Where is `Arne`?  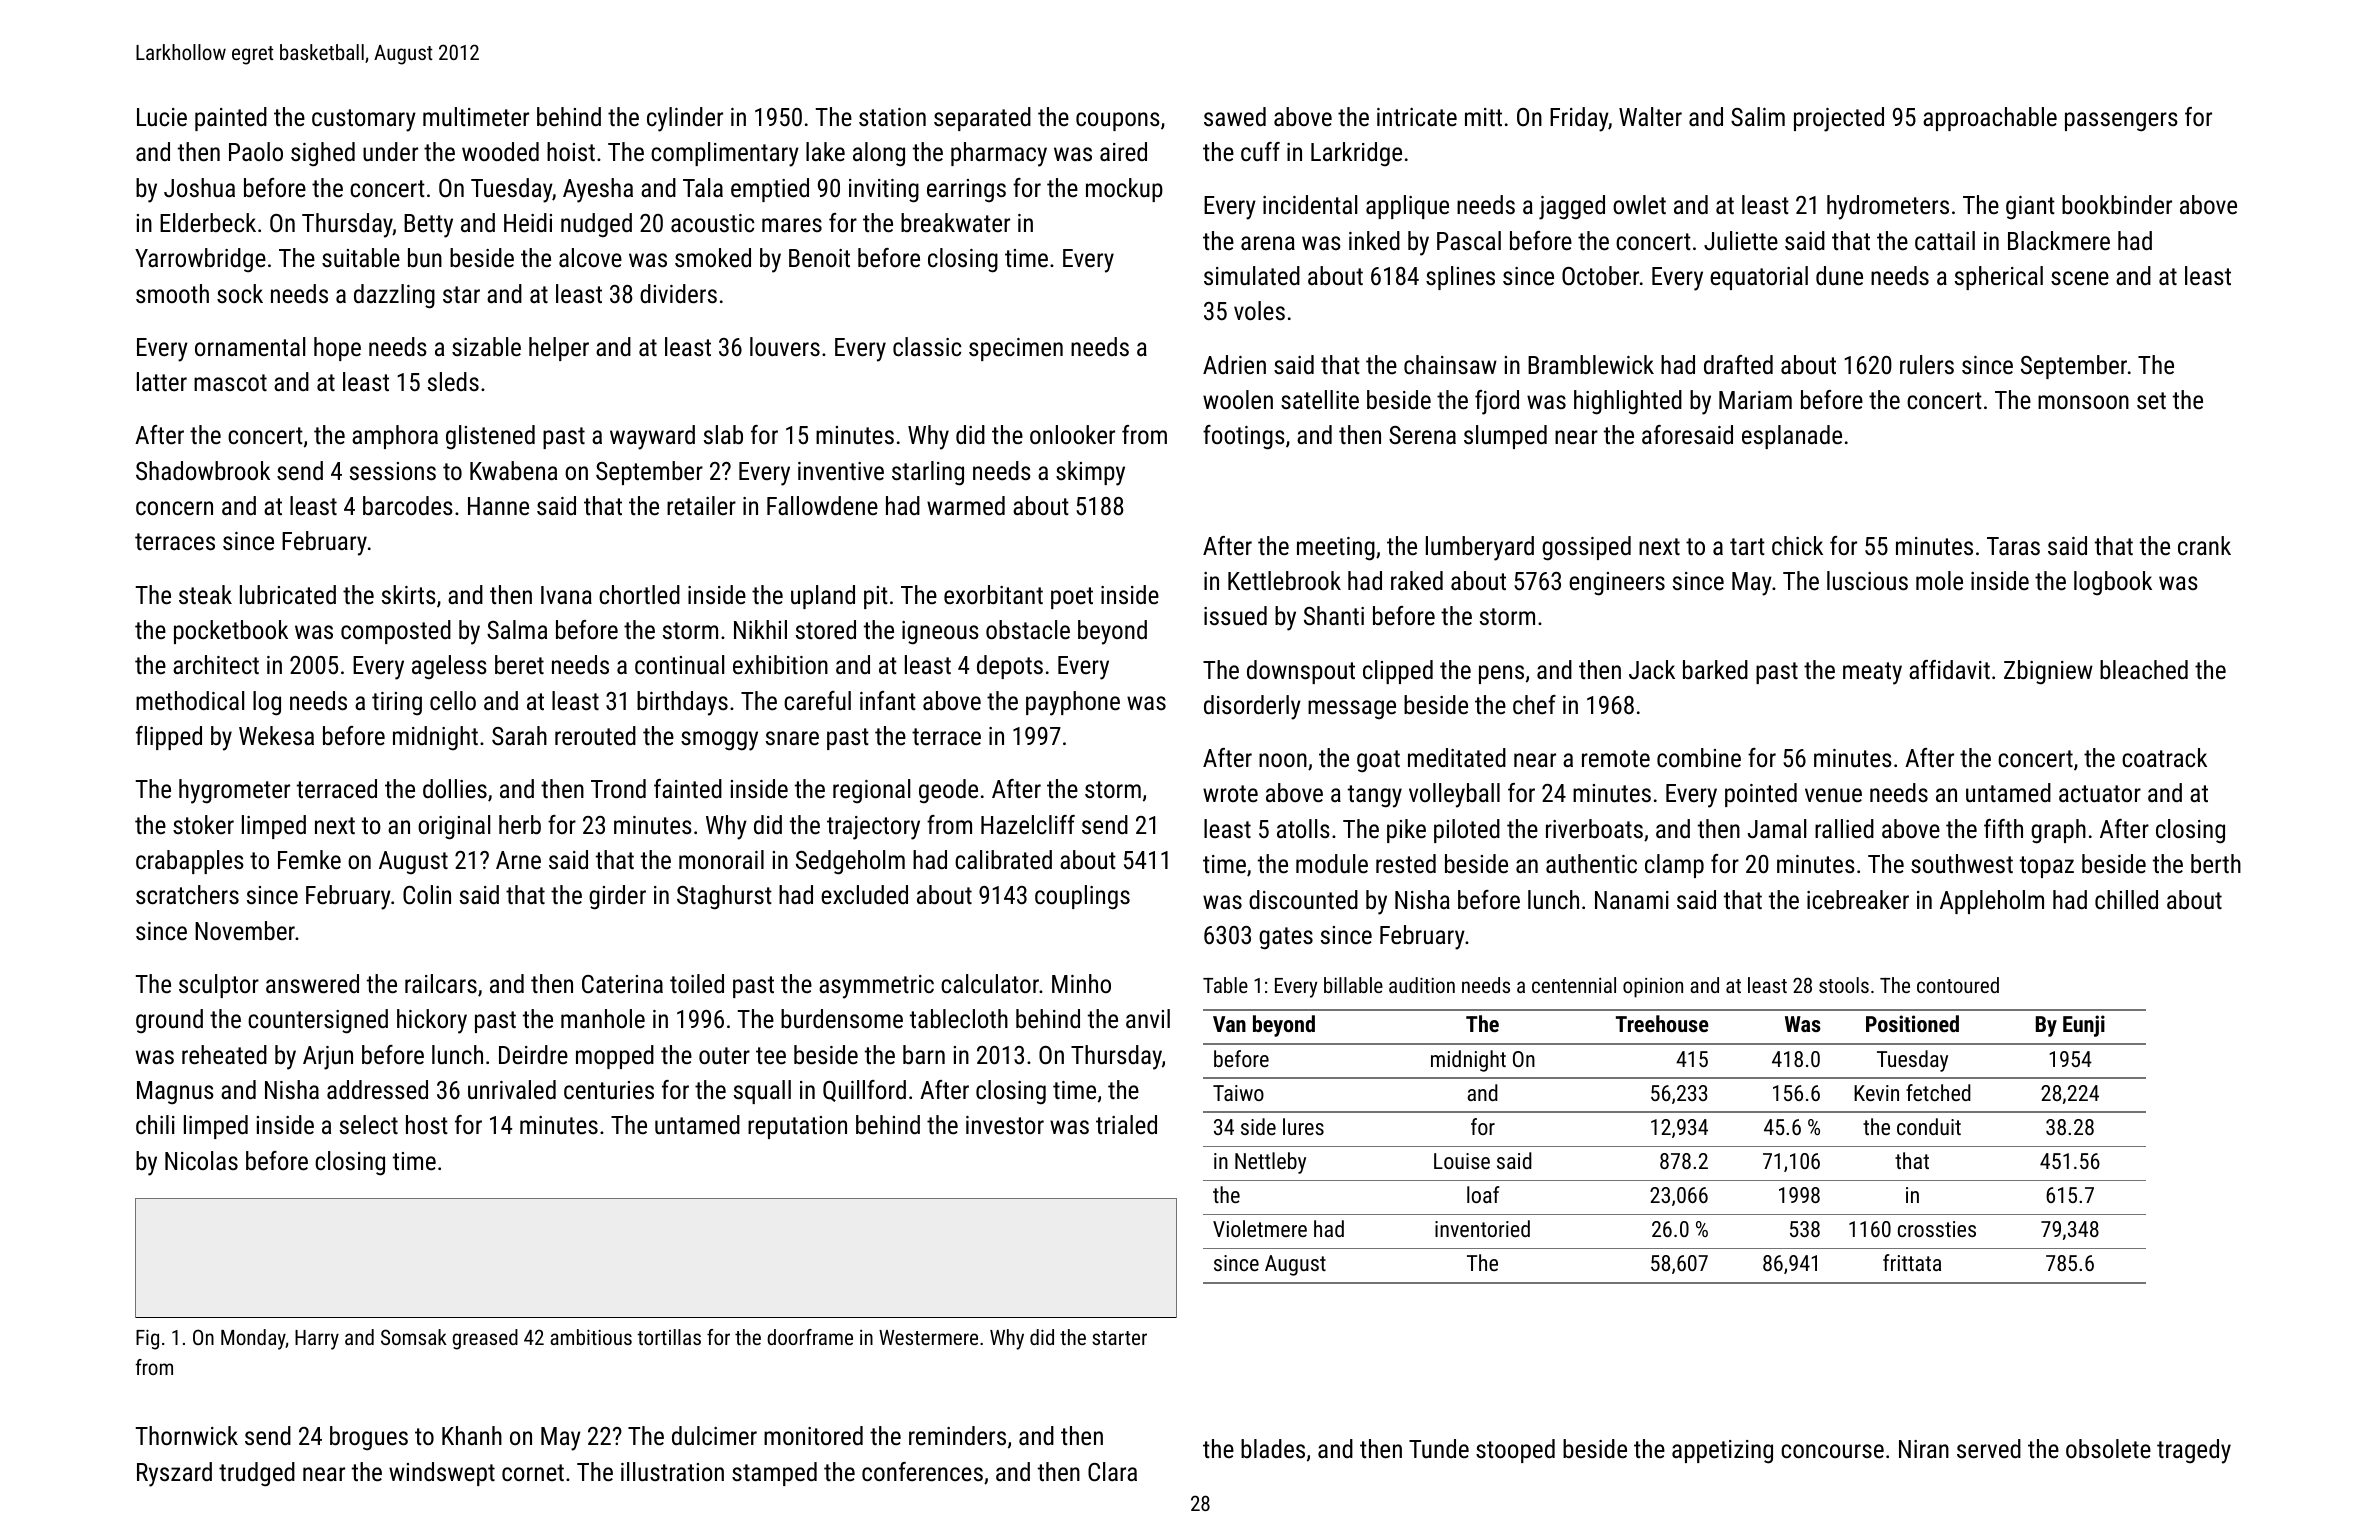
Arne is located at coordinates (518, 860).
